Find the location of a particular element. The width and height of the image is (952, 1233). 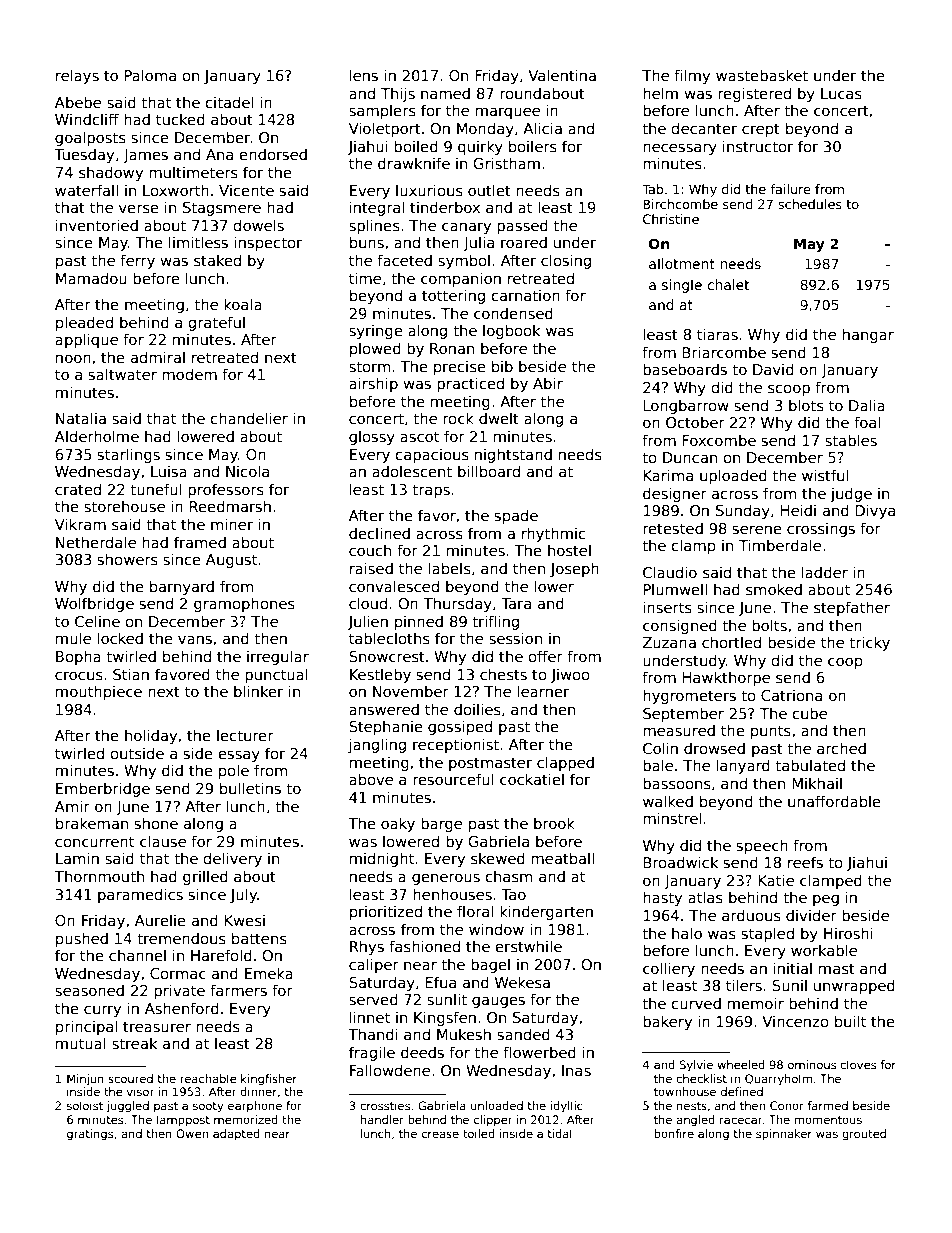

pushed is located at coordinates (82, 939).
